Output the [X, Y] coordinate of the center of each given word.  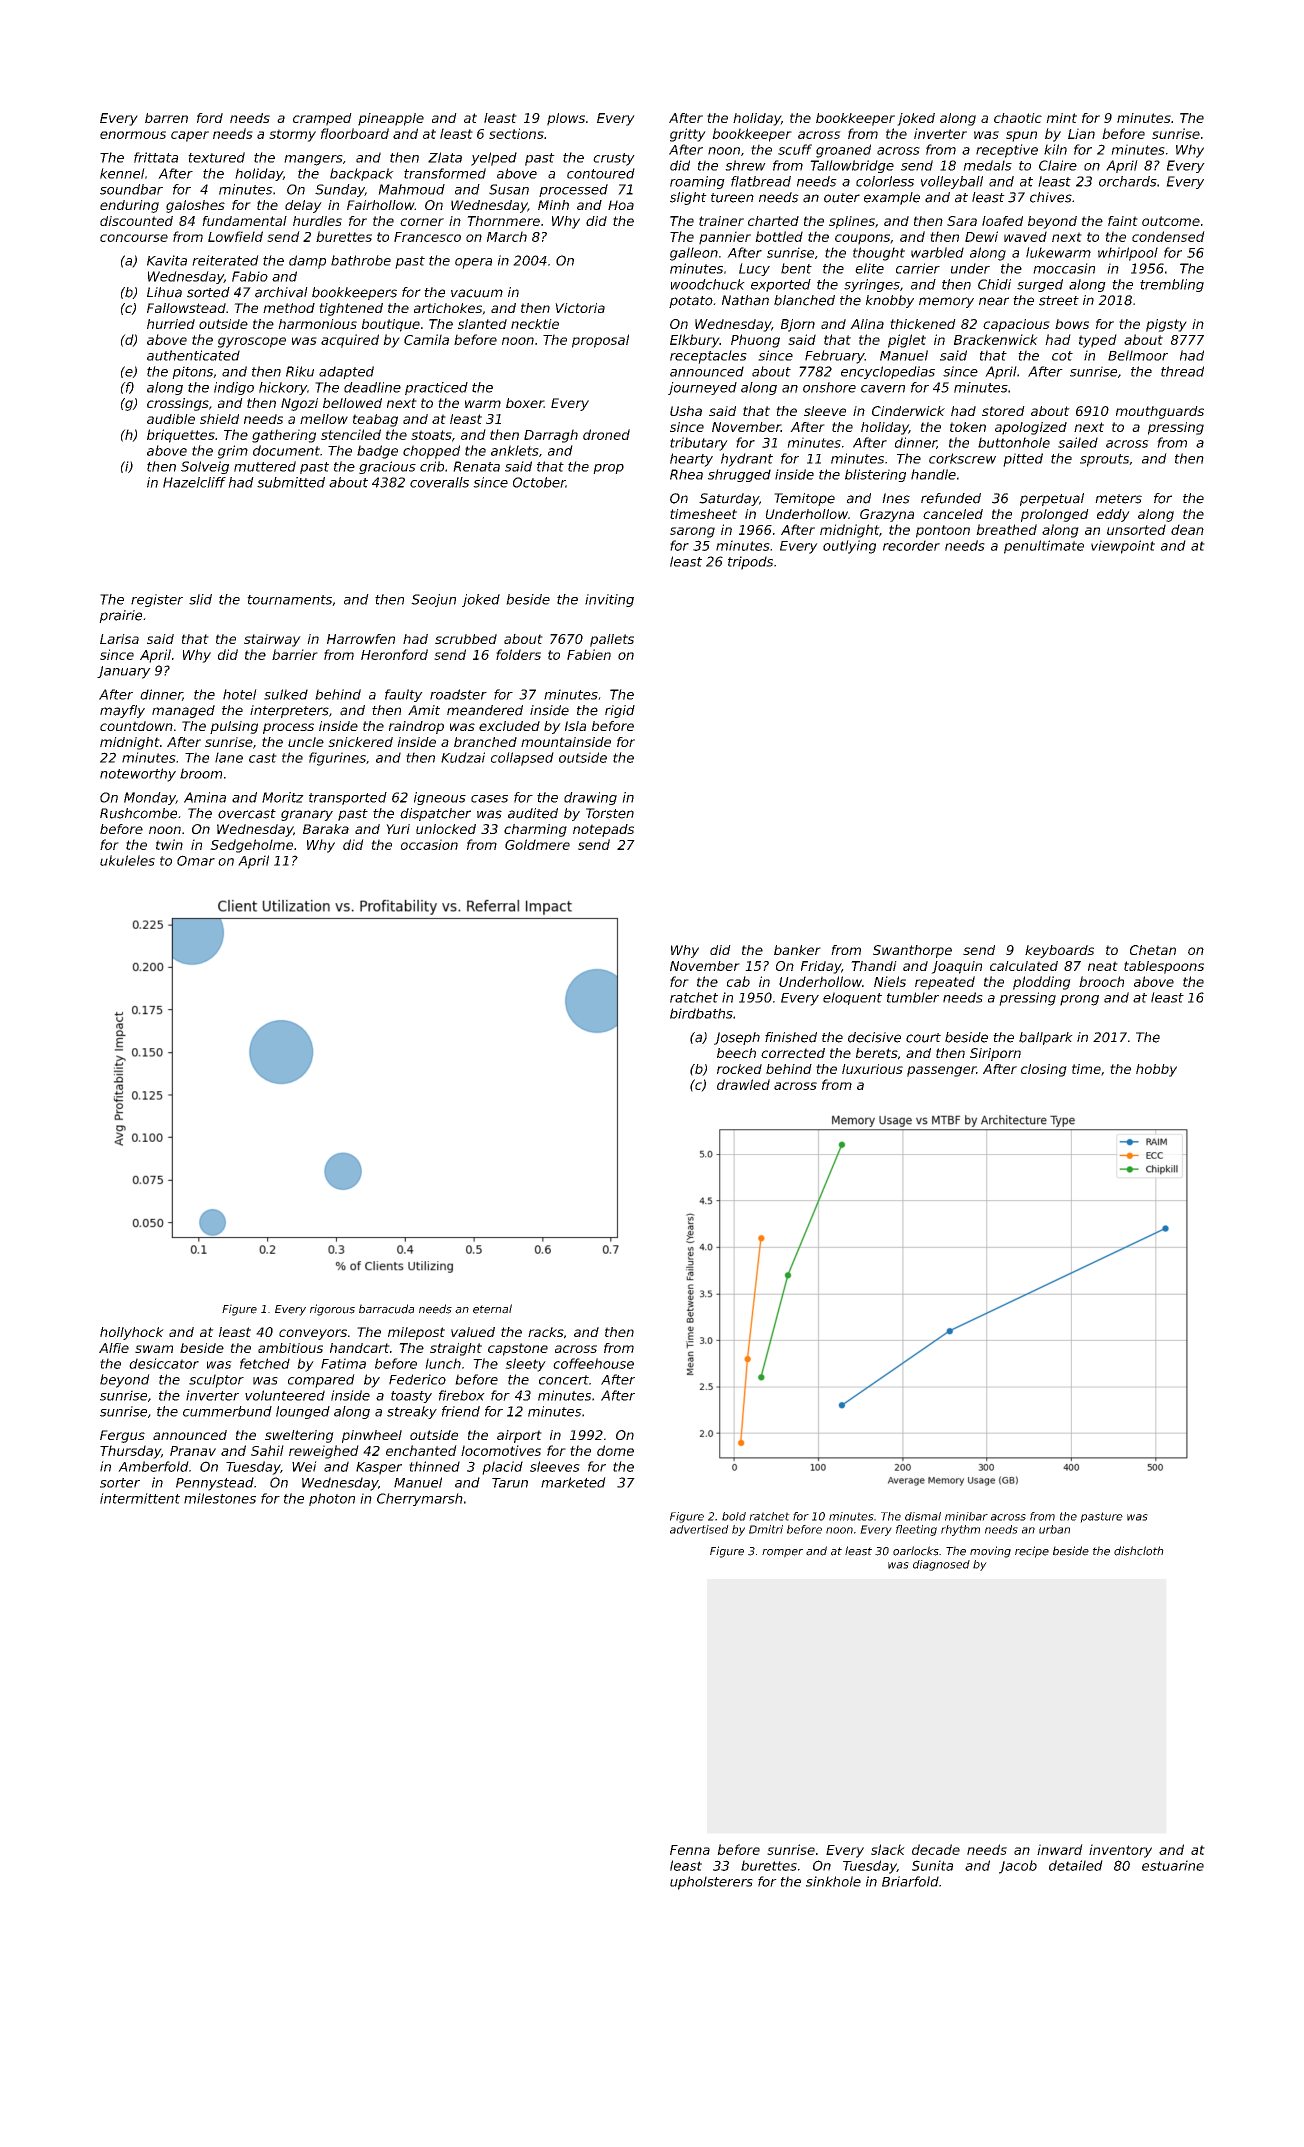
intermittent [140, 1498]
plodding [1042, 983]
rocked [739, 1069]
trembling [1172, 285]
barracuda [386, 1309]
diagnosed [941, 1565]
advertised [699, 1529]
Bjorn [798, 325]
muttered [265, 466]
